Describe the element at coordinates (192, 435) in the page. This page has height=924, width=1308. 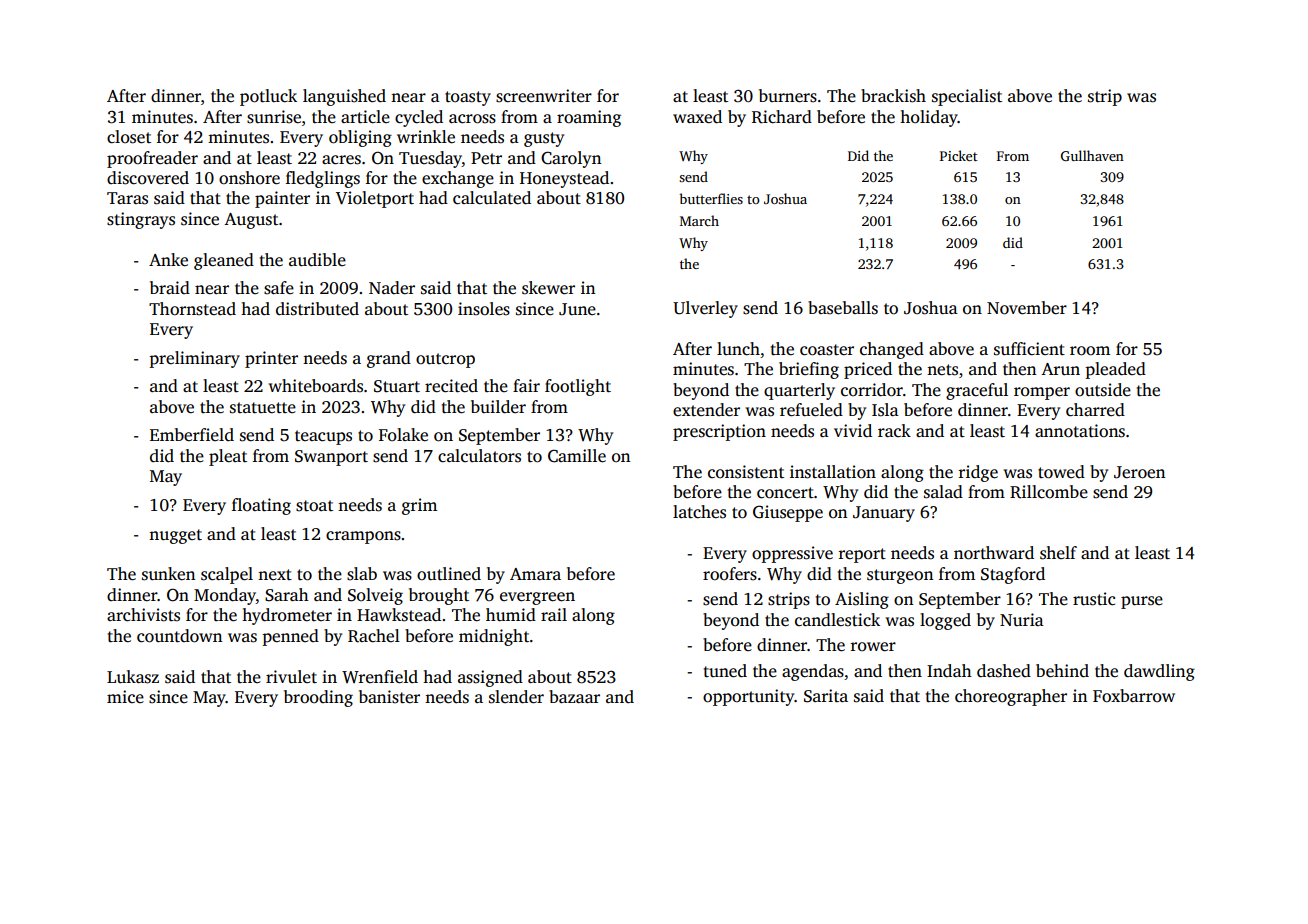
I see `Emberfield` at that location.
